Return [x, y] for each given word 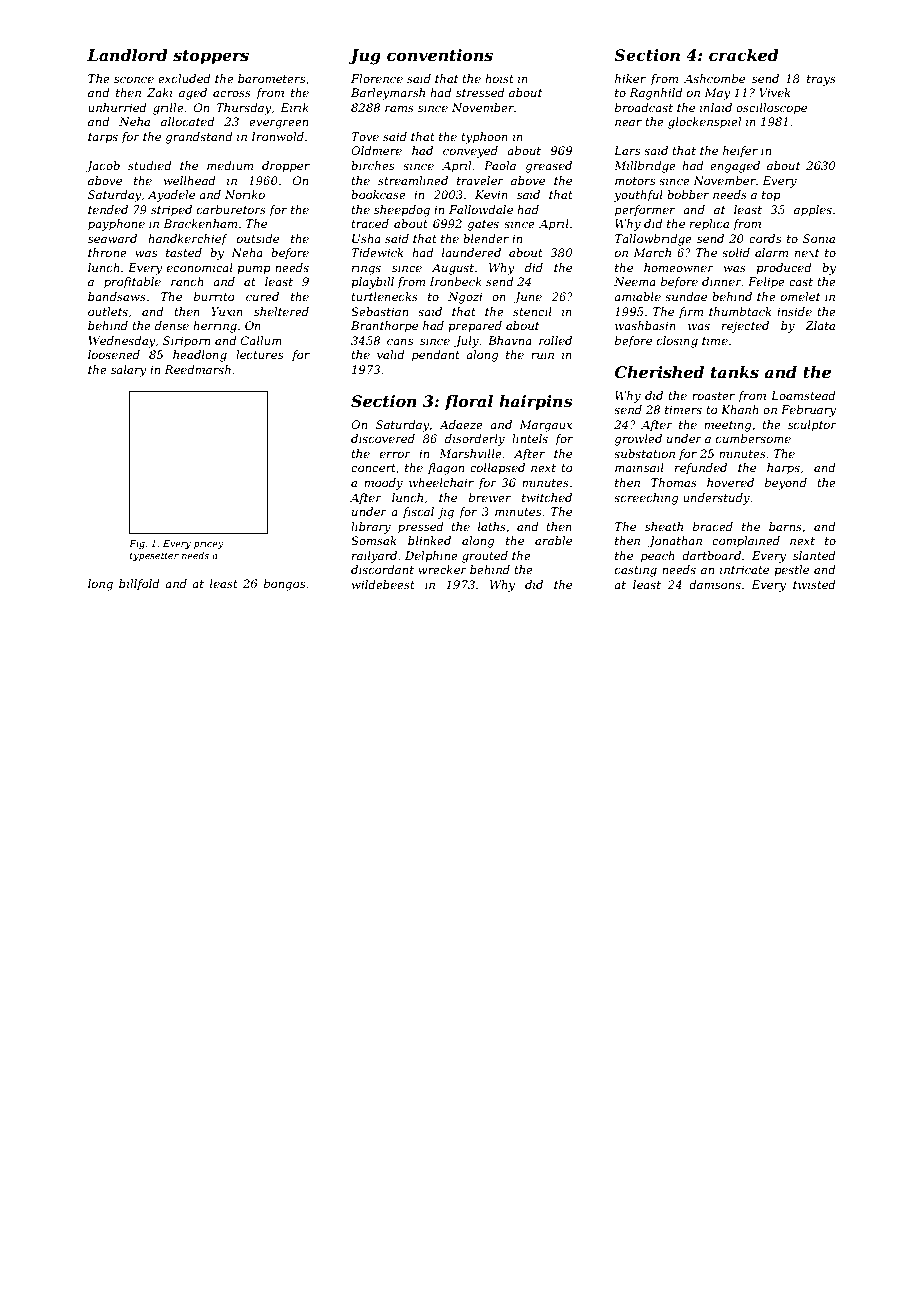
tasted [184, 252]
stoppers [211, 57]
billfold [139, 585]
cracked [744, 55]
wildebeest [383, 584]
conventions [440, 55]
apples [813, 211]
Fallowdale [481, 209]
